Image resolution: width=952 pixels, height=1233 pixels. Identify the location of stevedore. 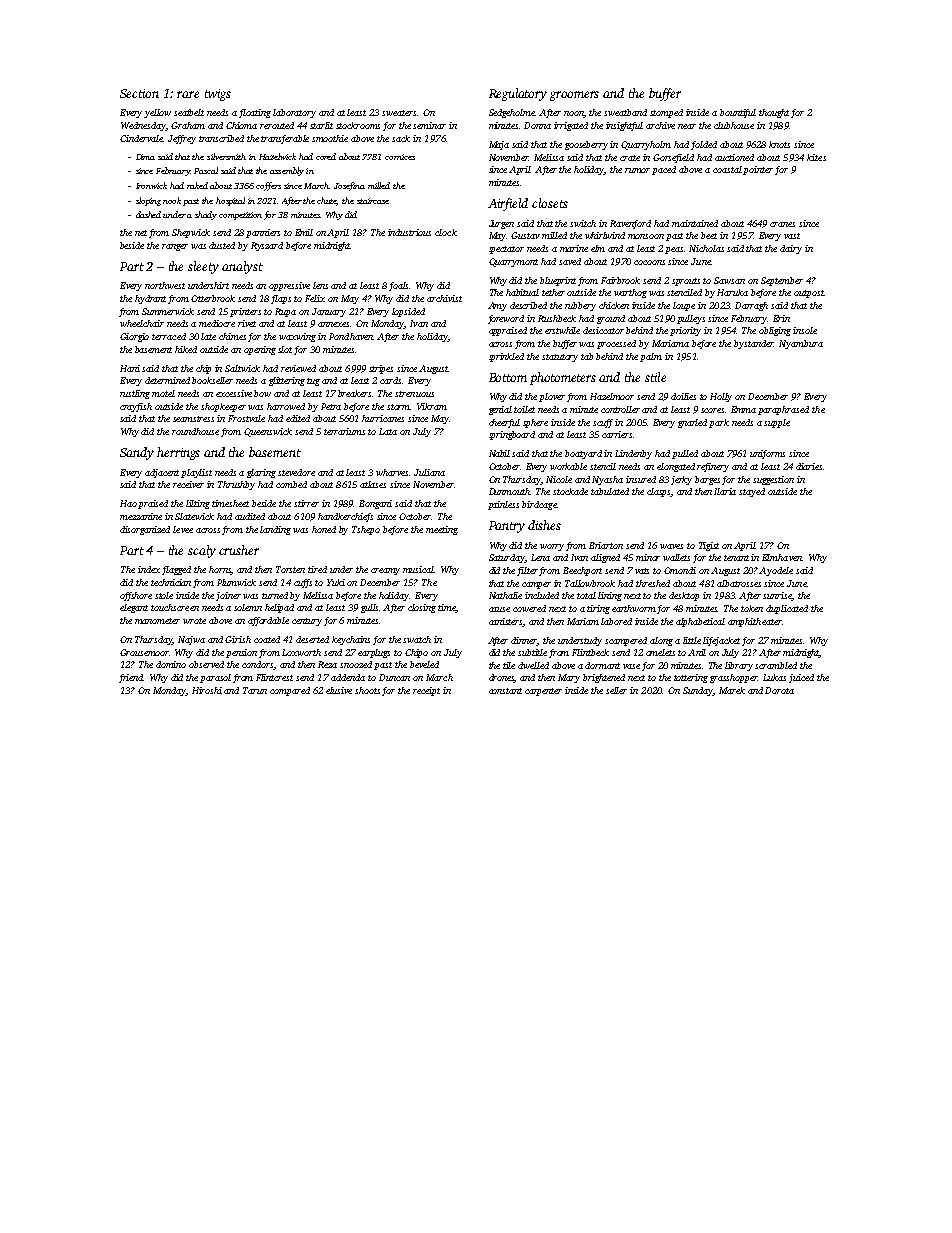
(296, 472).
